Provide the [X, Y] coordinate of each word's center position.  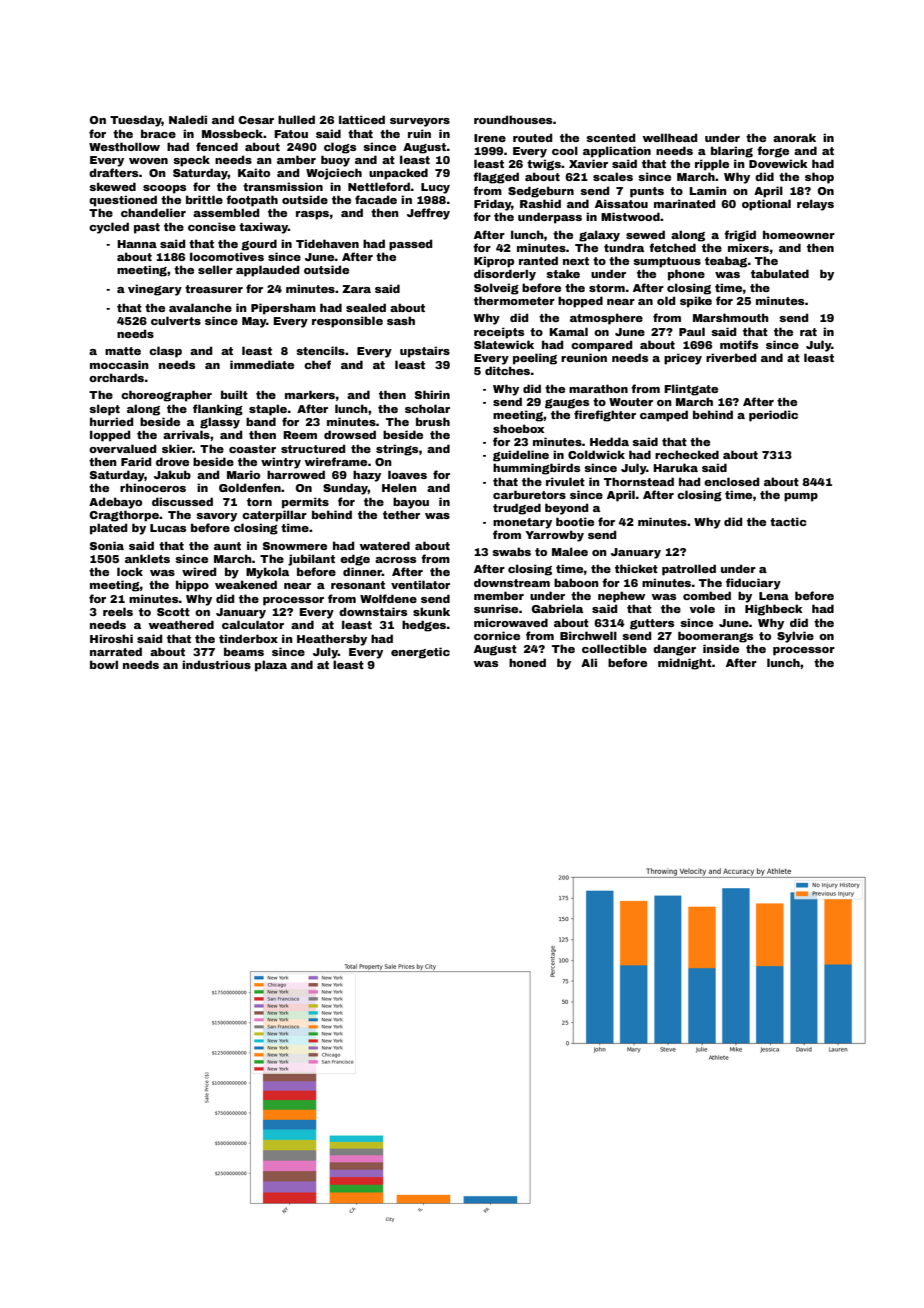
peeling [535, 359]
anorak [794, 137]
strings [397, 450]
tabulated [780, 273]
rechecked [687, 454]
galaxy [599, 236]
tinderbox [248, 638]
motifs [739, 344]
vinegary [155, 290]
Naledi [188, 119]
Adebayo [115, 503]
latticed [362, 119]
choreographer [166, 396]
